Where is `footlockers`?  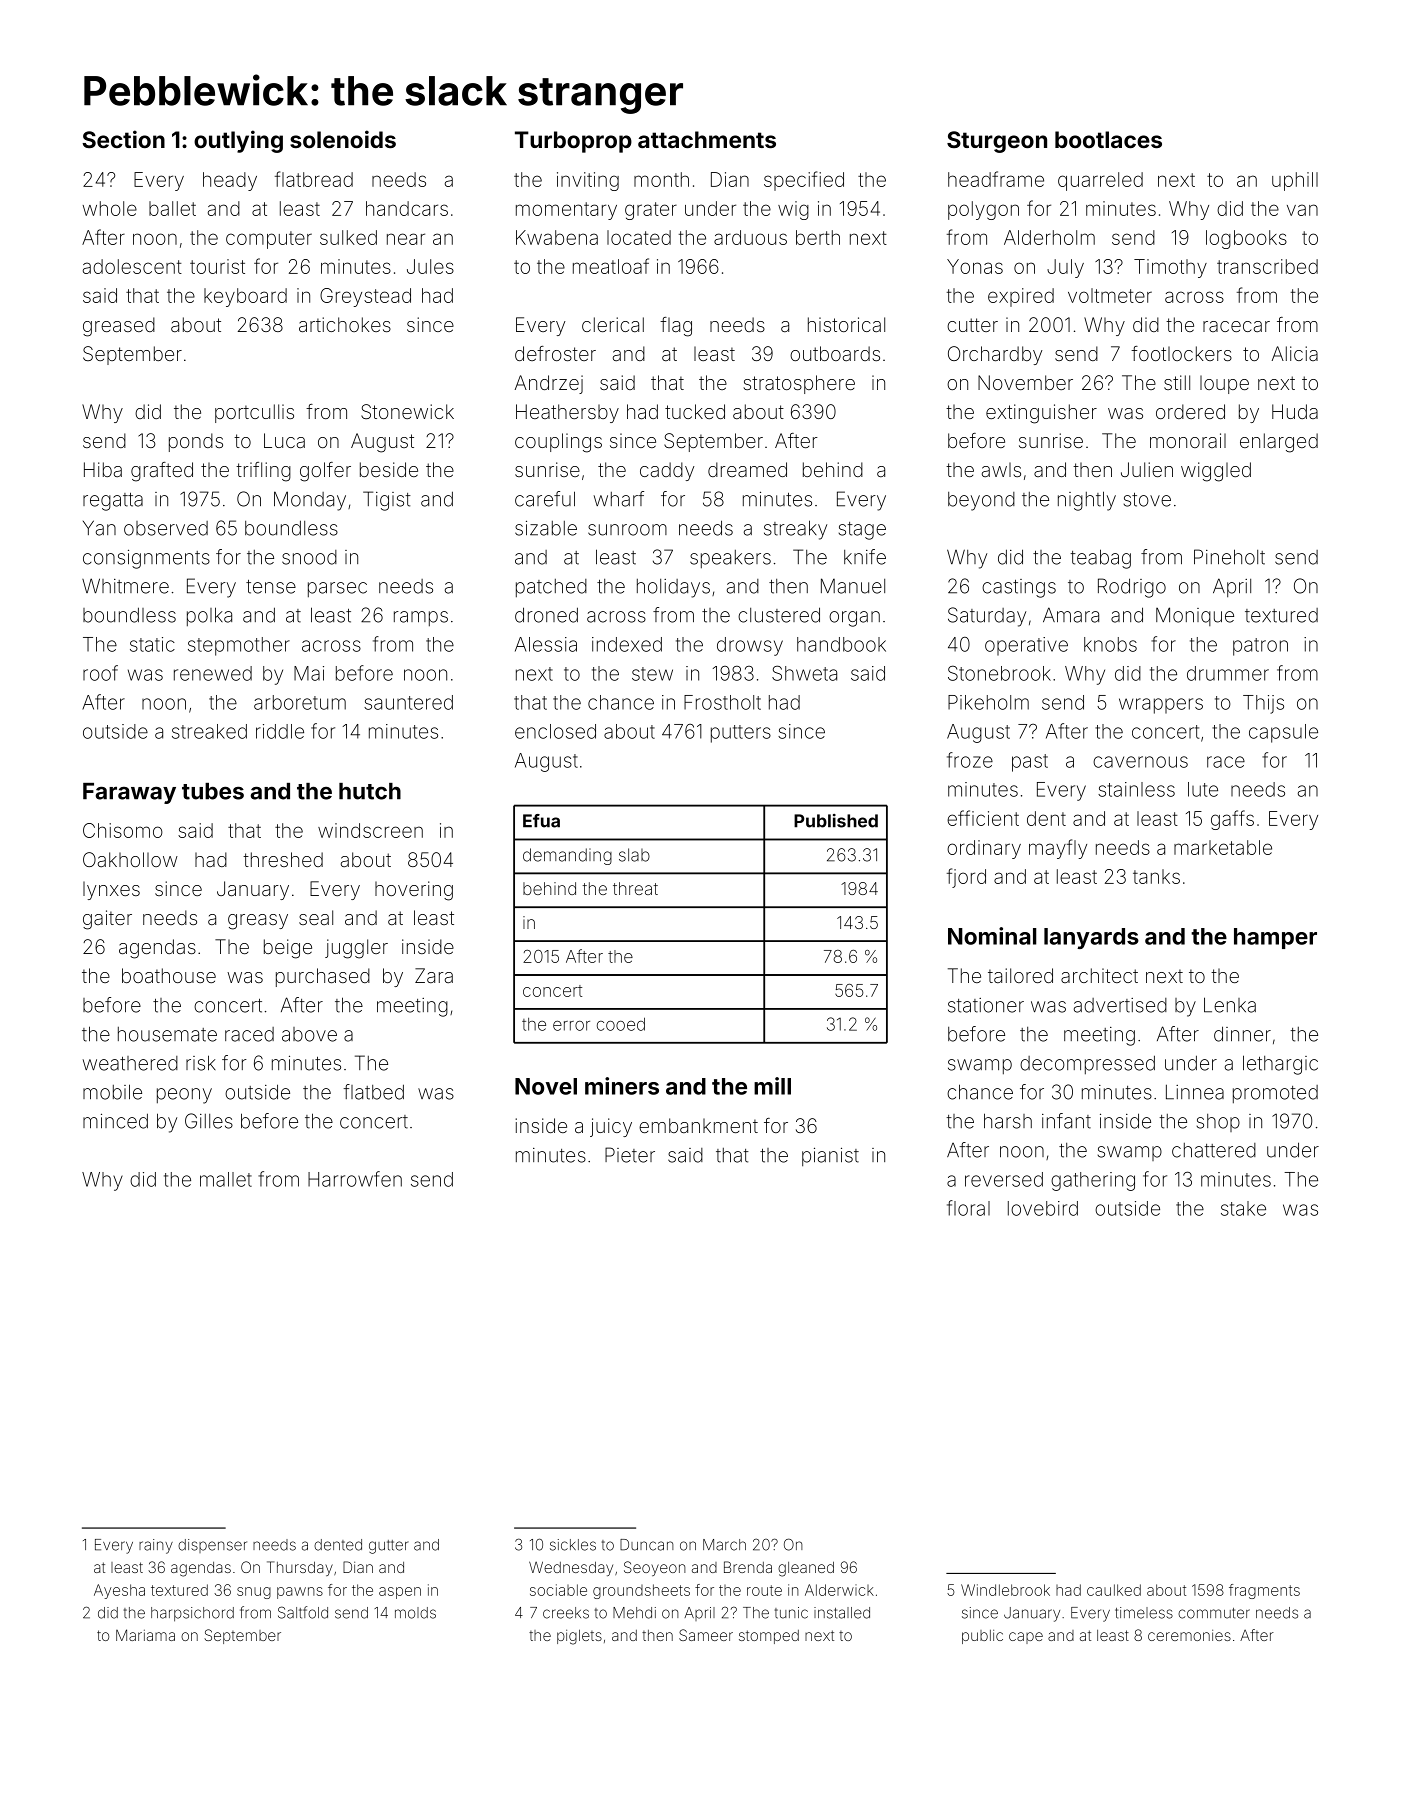
footlockers is located at coordinates (1181, 353).
